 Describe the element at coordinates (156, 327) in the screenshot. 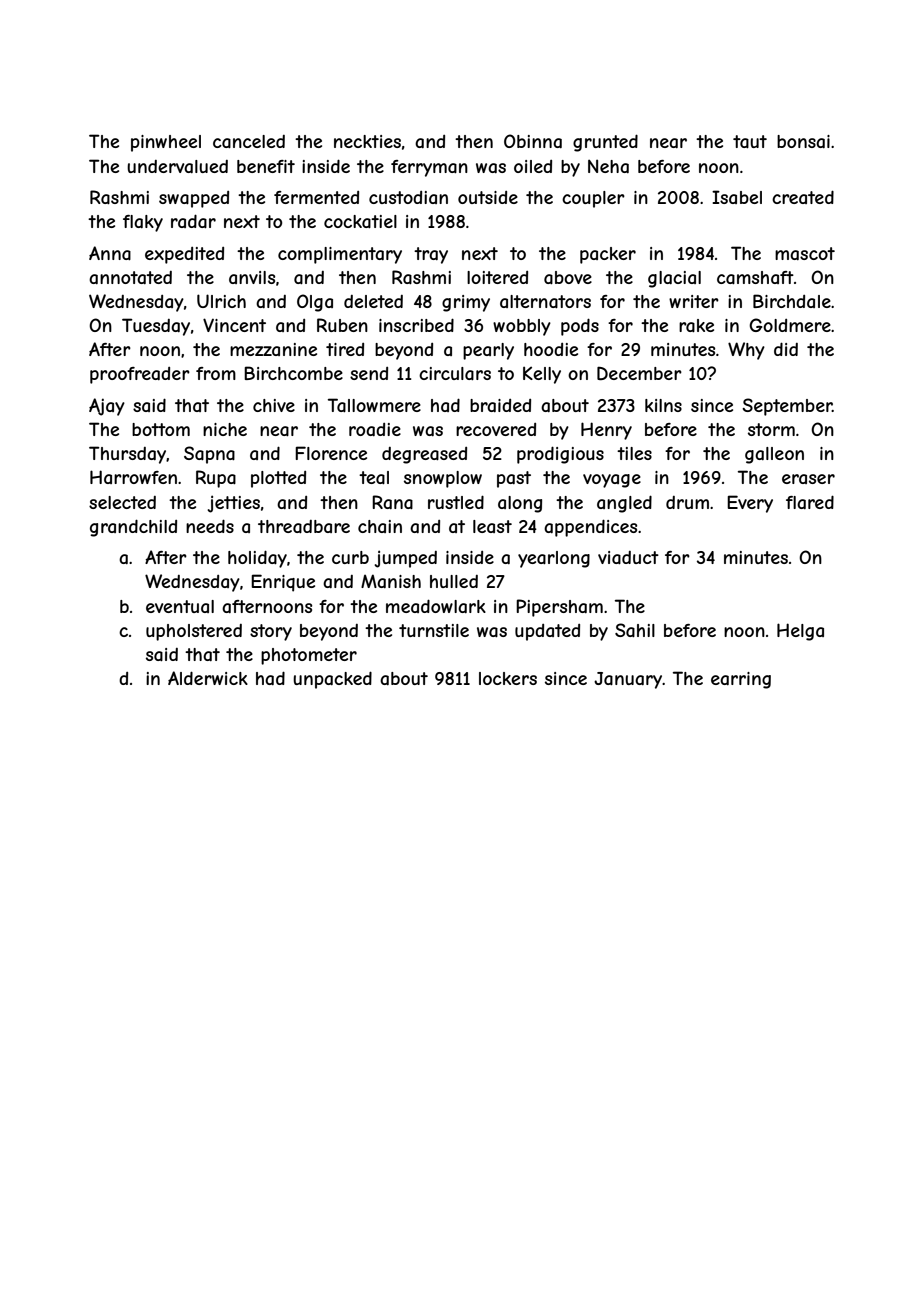

I see `Tuesday` at that location.
